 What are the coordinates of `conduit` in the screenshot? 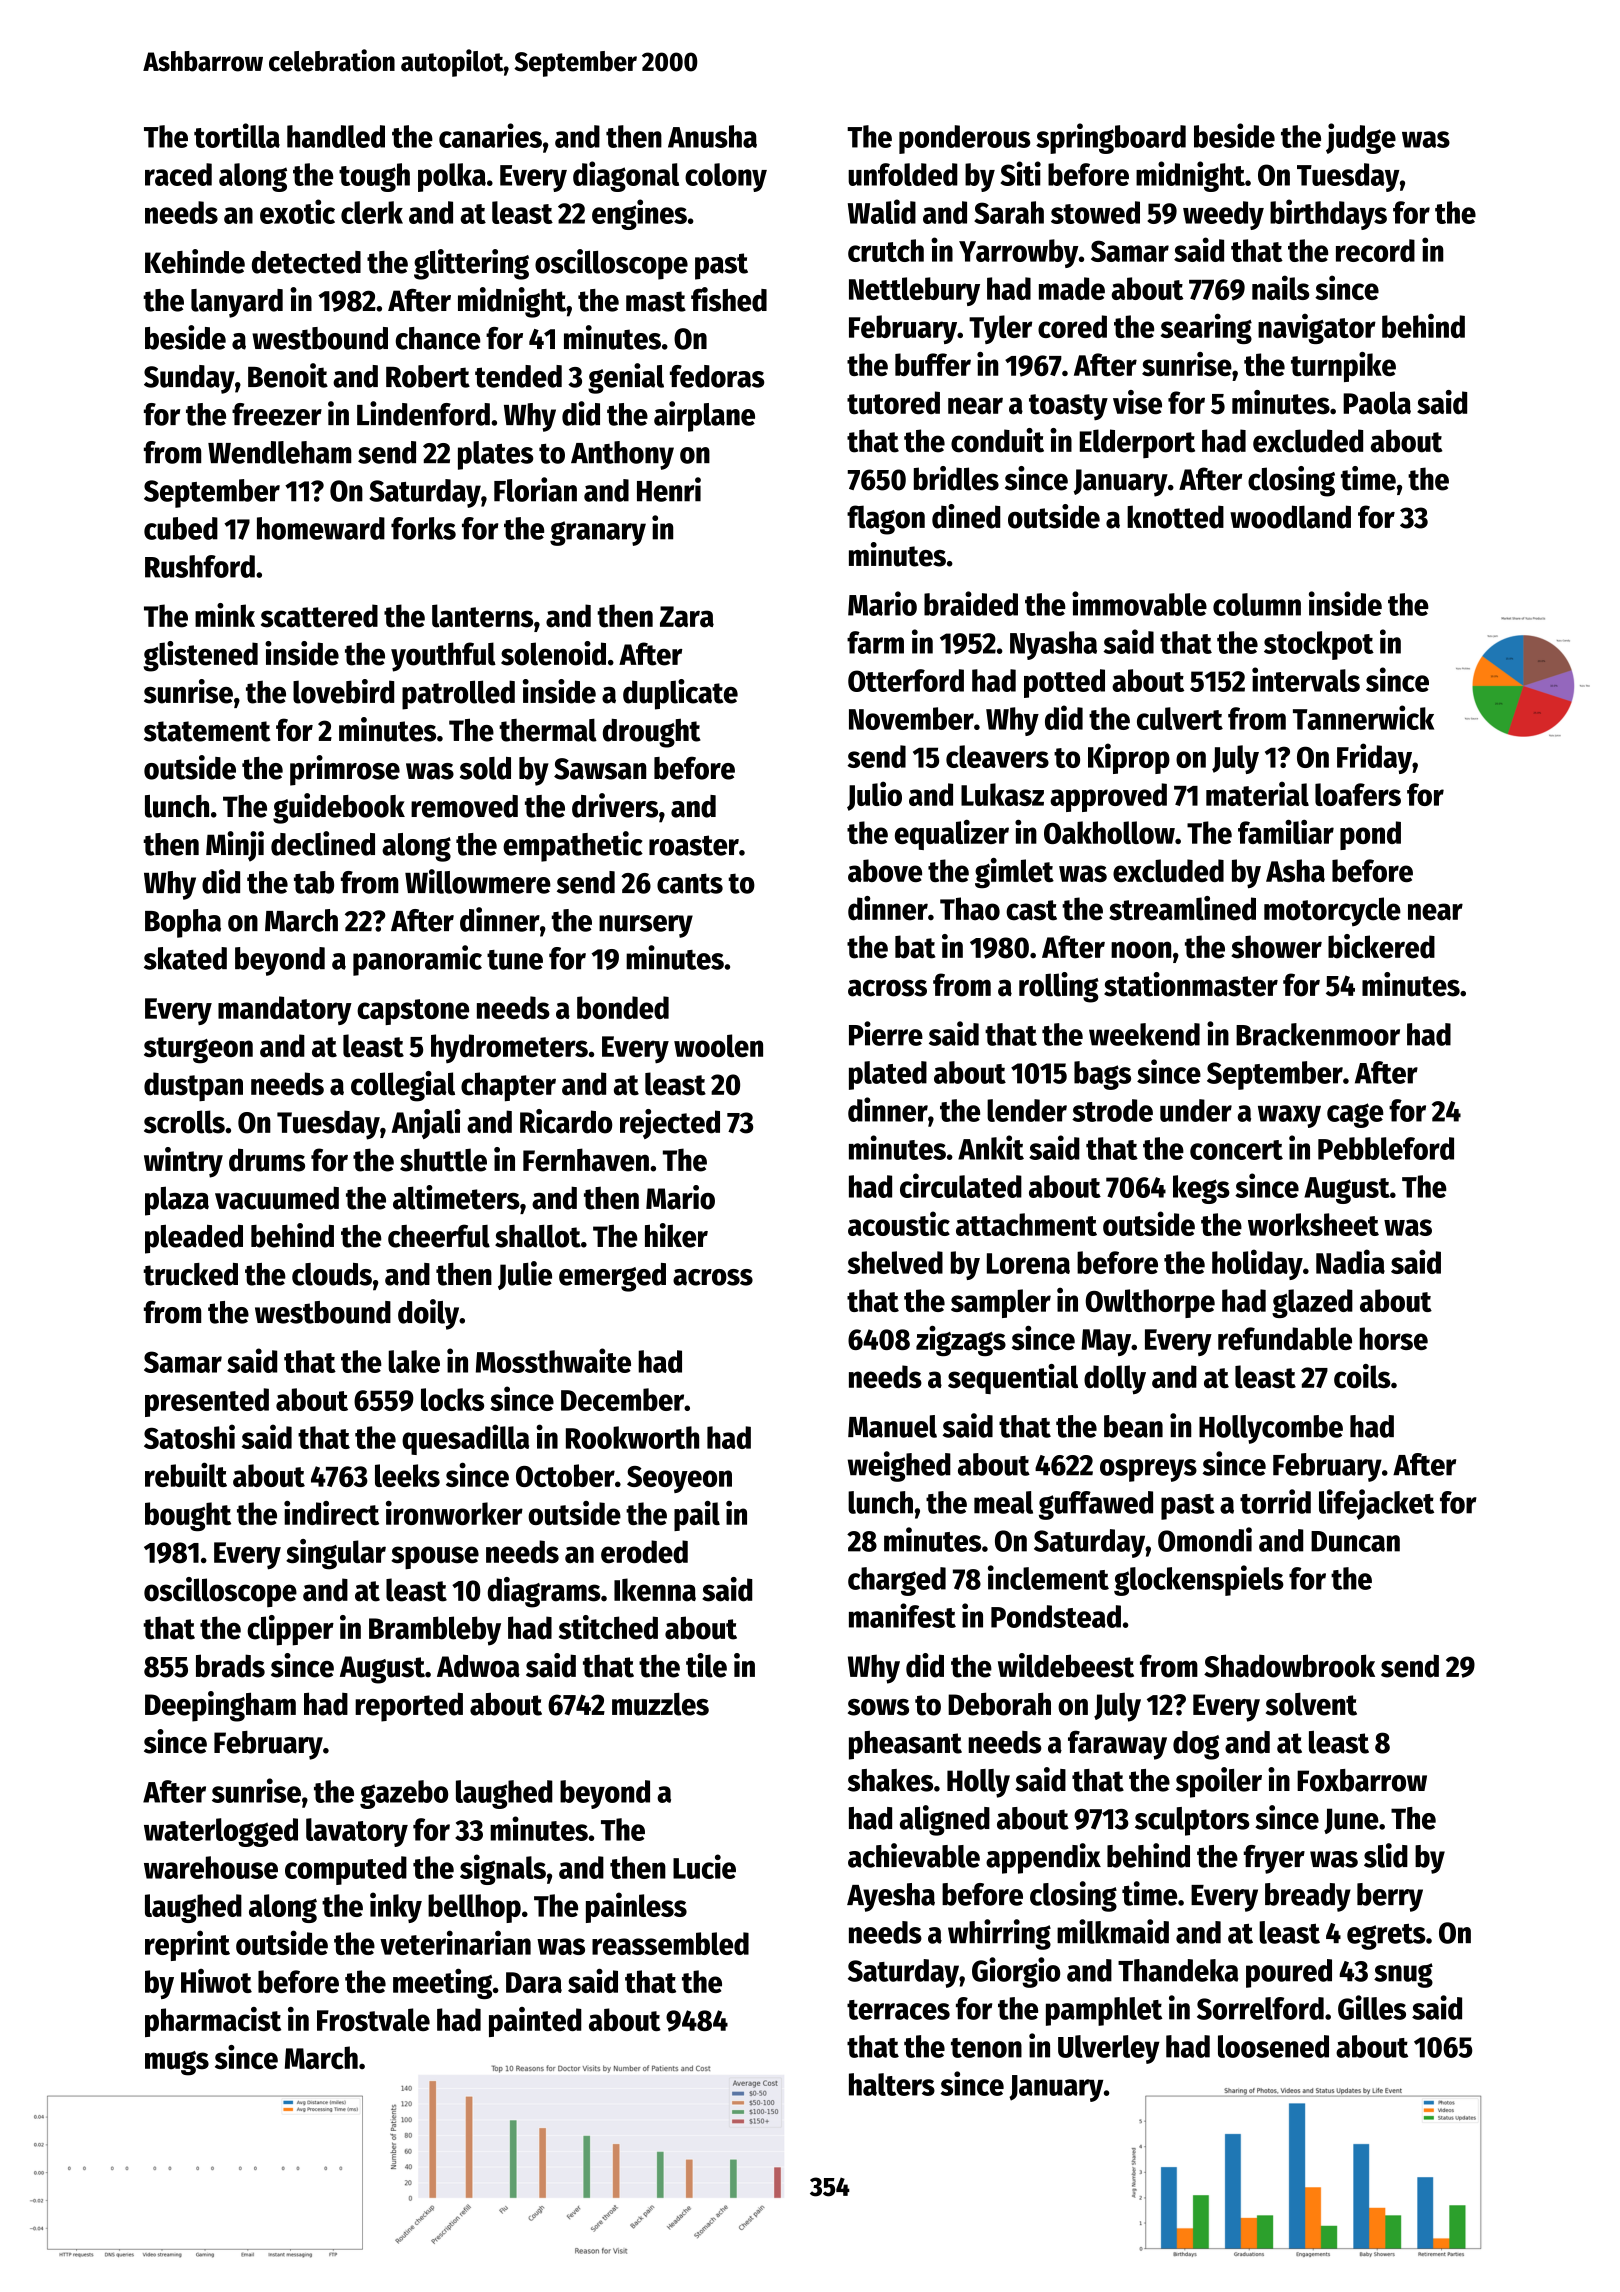 It's located at (997, 440).
